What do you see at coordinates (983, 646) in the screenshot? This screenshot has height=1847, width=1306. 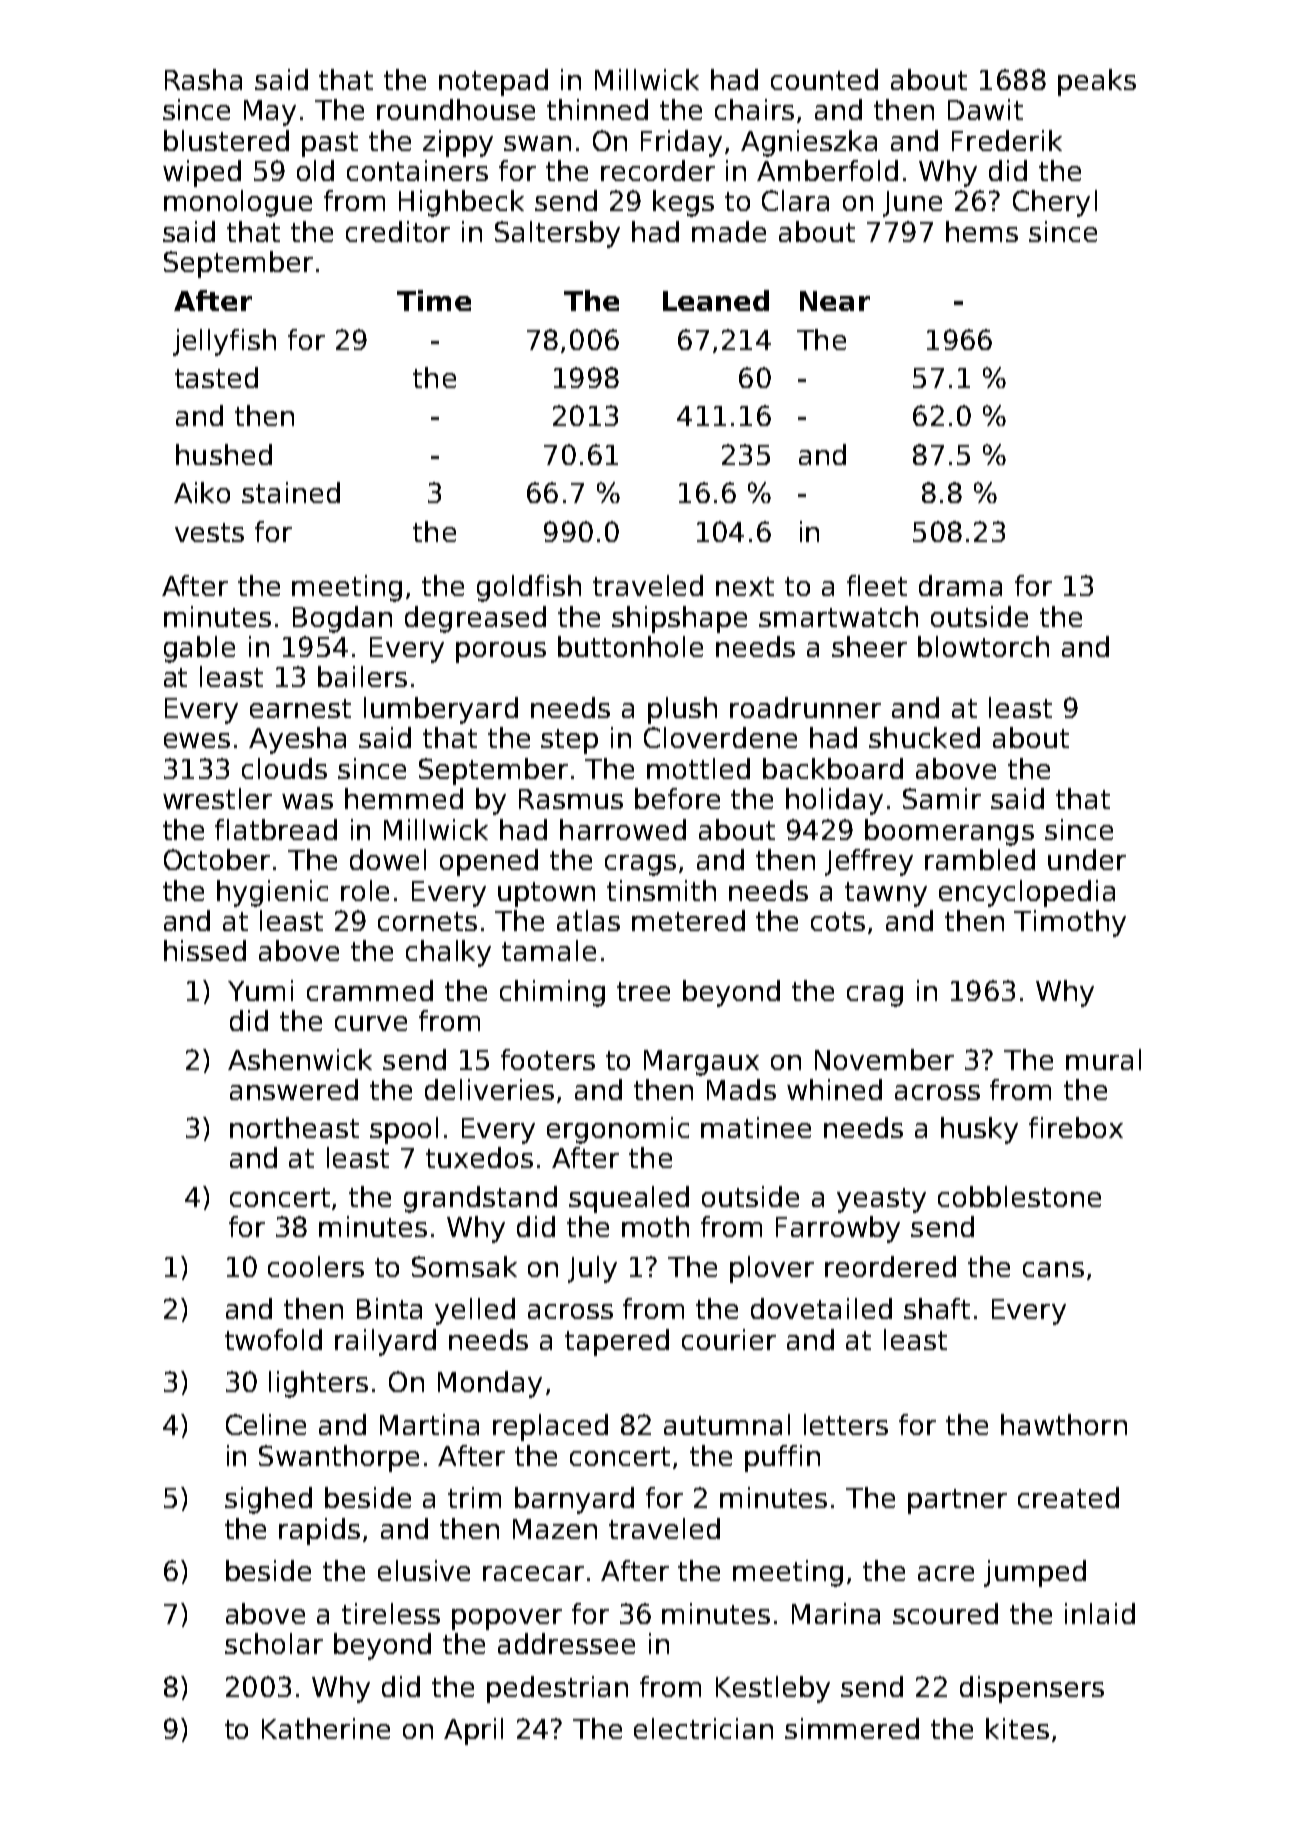 I see `blowtorch` at bounding box center [983, 646].
